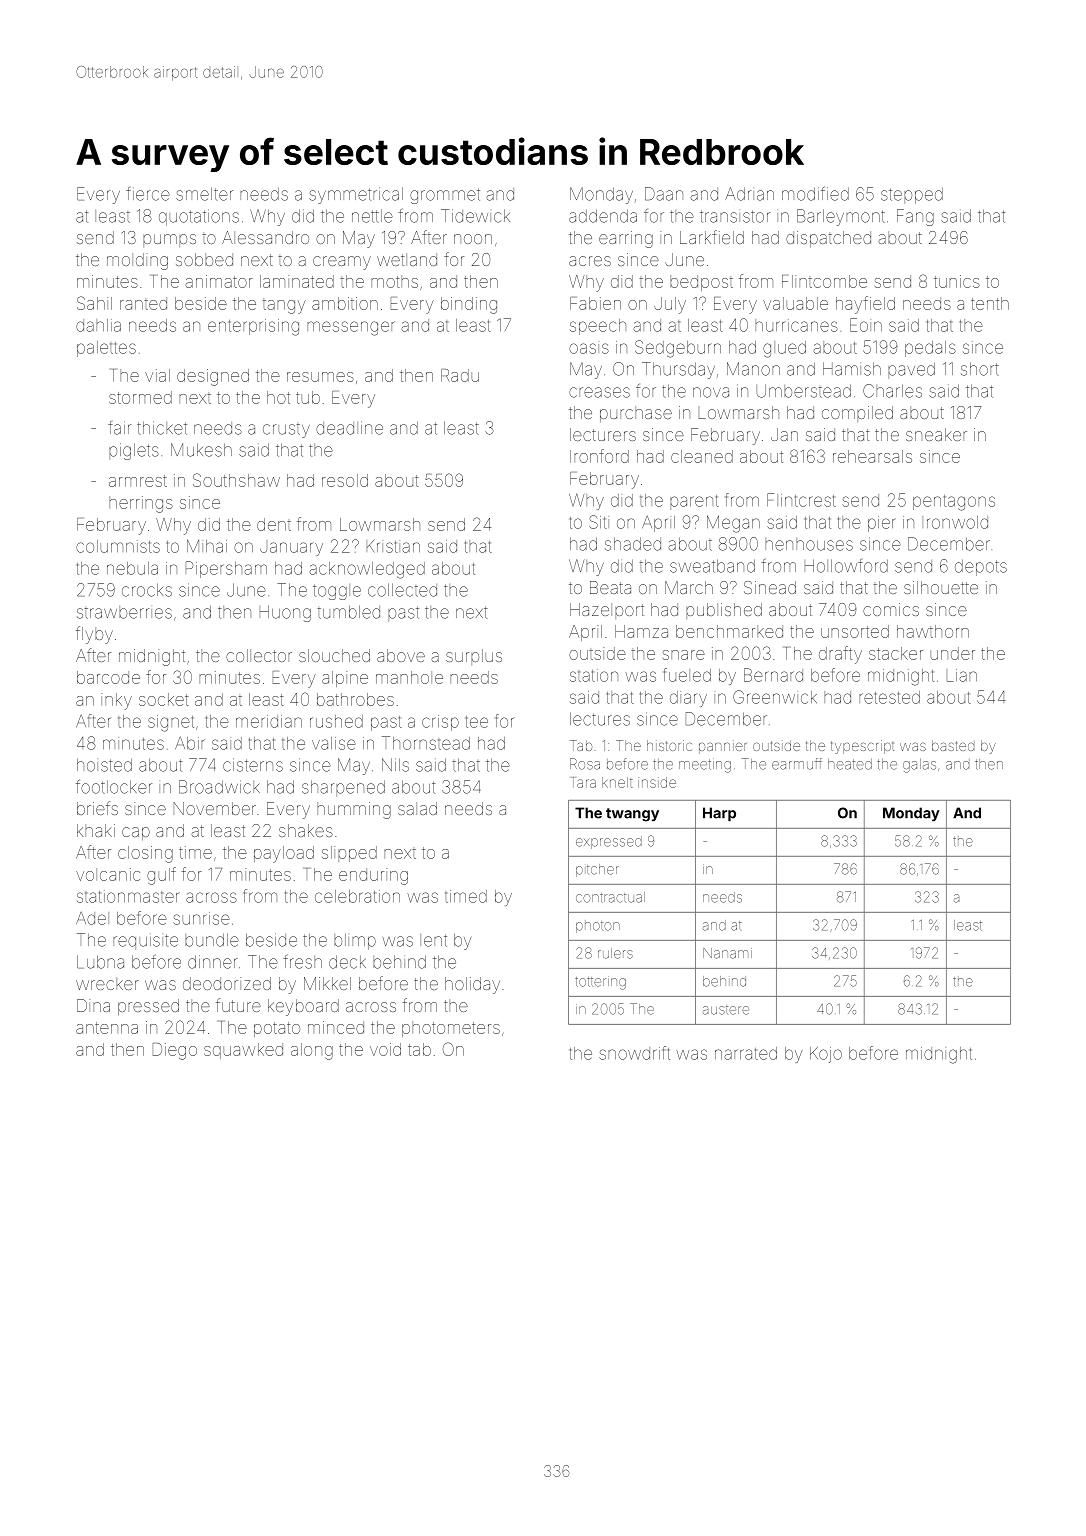  What do you see at coordinates (356, 195) in the document?
I see `symmetrical` at bounding box center [356, 195].
